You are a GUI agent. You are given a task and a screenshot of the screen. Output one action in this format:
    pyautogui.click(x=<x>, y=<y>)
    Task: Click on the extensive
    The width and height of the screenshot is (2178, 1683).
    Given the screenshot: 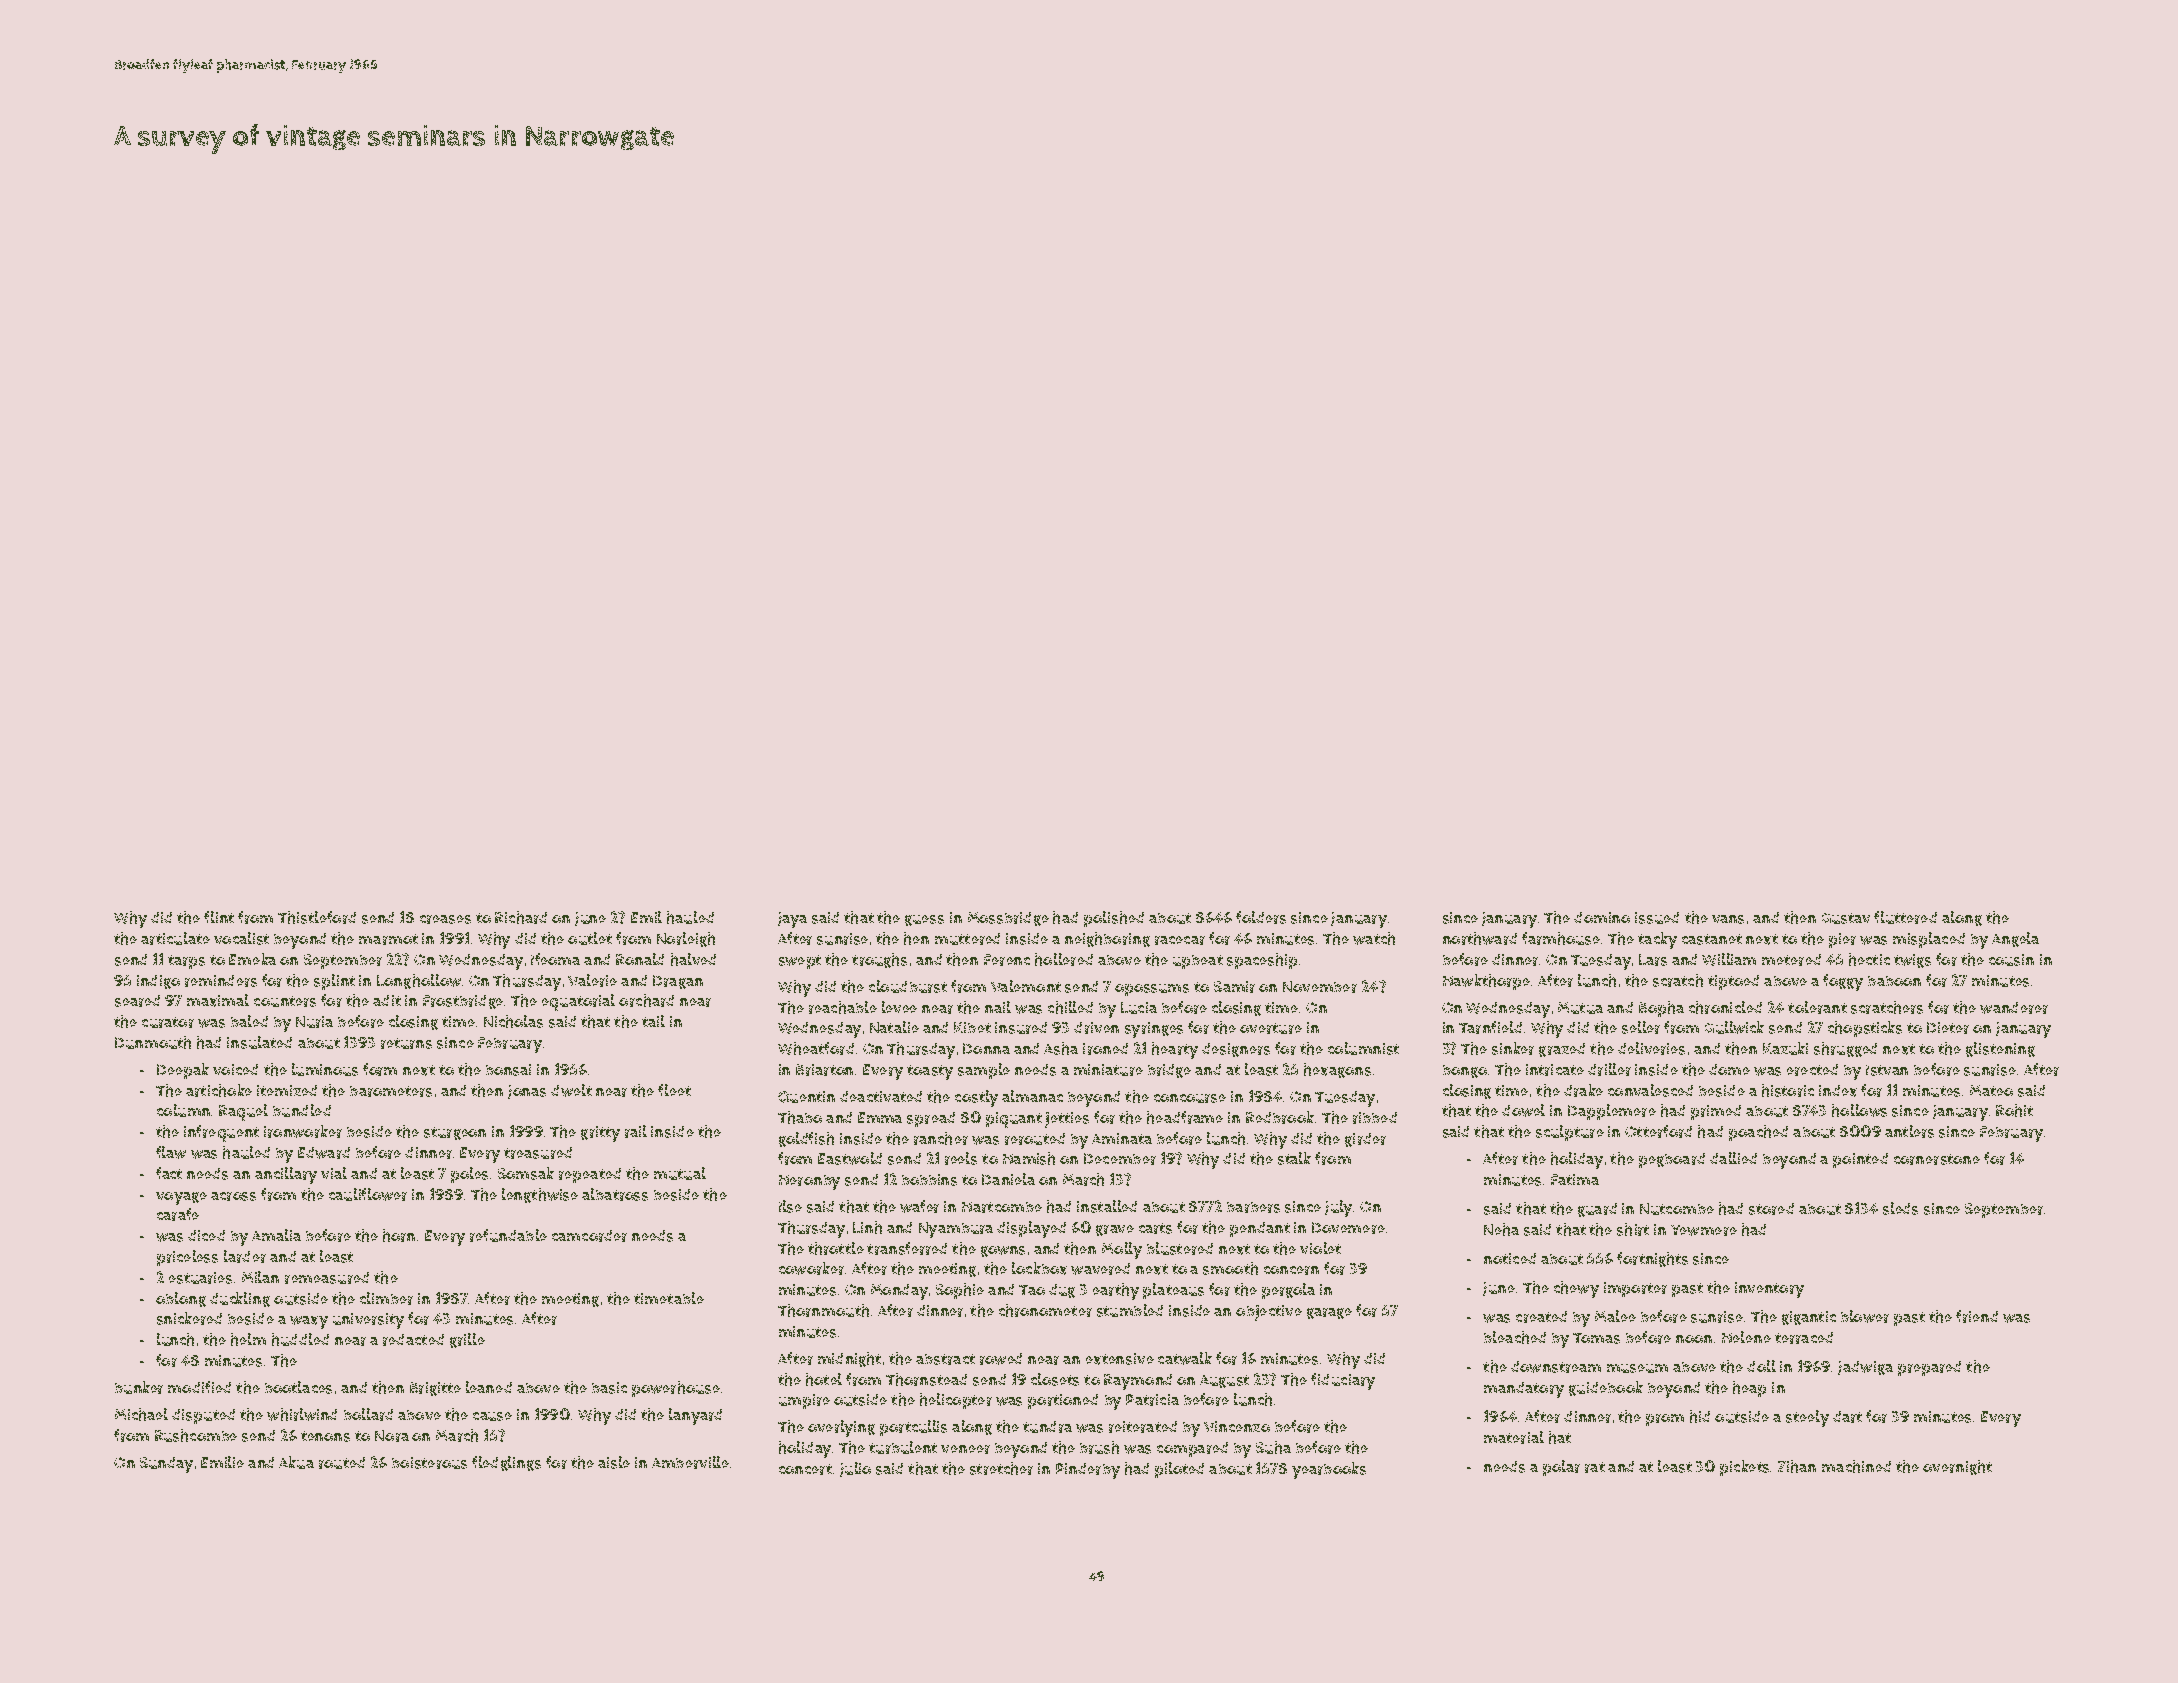 What is the action you would take?
    pyautogui.click(x=1120, y=1359)
